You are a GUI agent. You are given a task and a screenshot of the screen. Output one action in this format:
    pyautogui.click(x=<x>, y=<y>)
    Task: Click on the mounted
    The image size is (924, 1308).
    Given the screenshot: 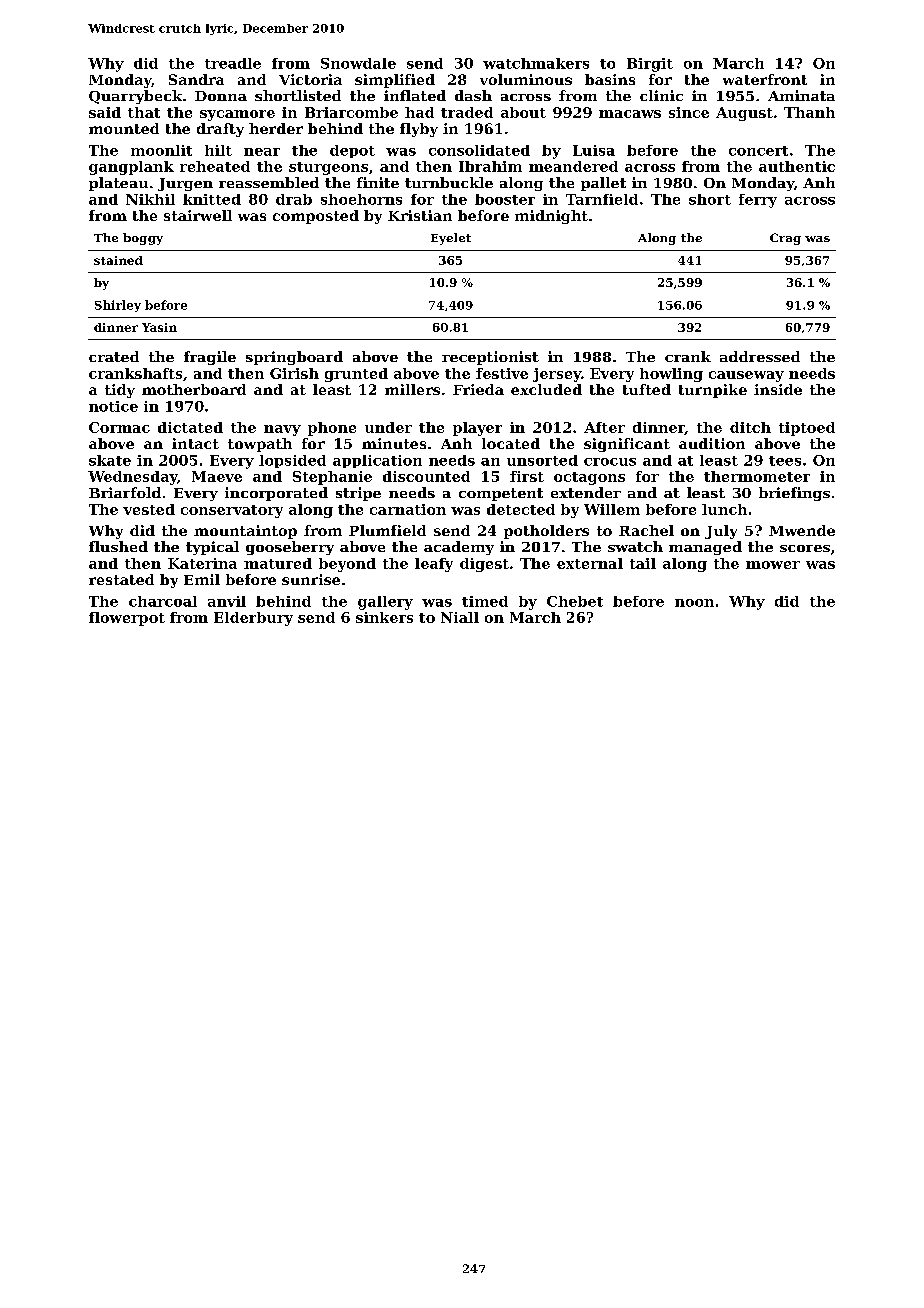 What is the action you would take?
    pyautogui.click(x=124, y=128)
